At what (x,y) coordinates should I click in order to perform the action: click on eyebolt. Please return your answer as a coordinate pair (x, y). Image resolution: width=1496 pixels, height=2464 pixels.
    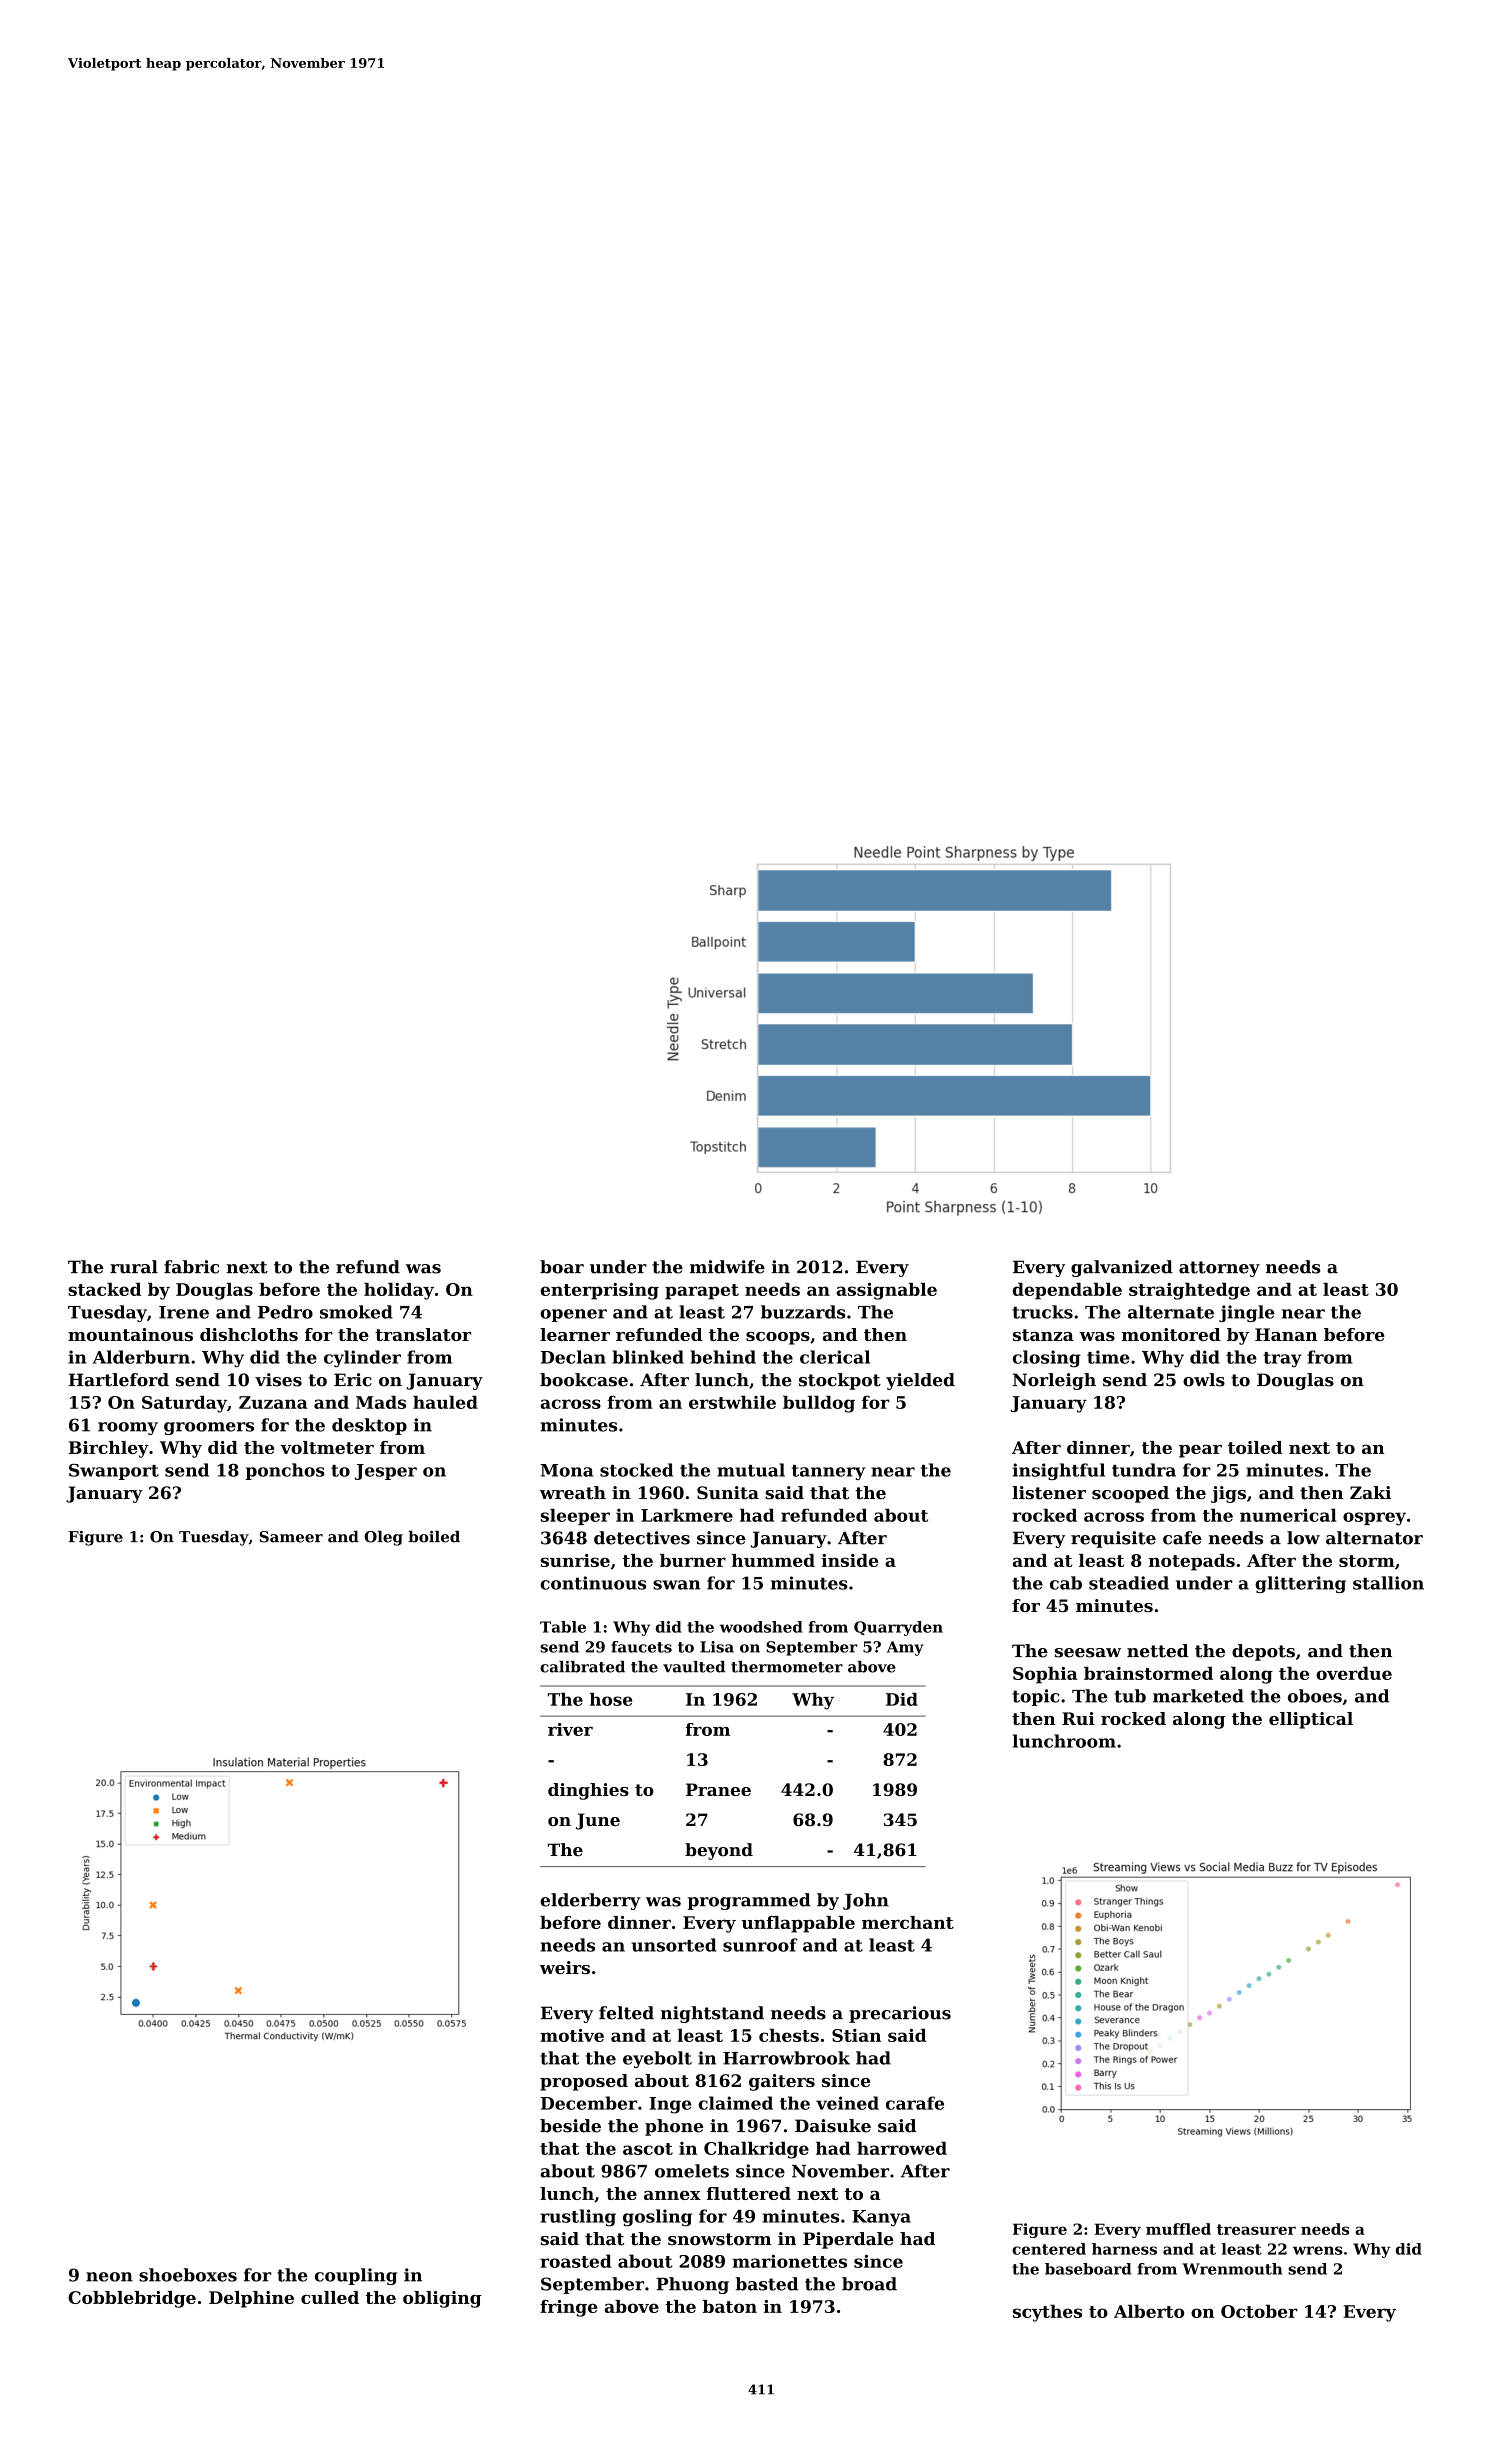
    Looking at the image, I should click on (657, 2059).
